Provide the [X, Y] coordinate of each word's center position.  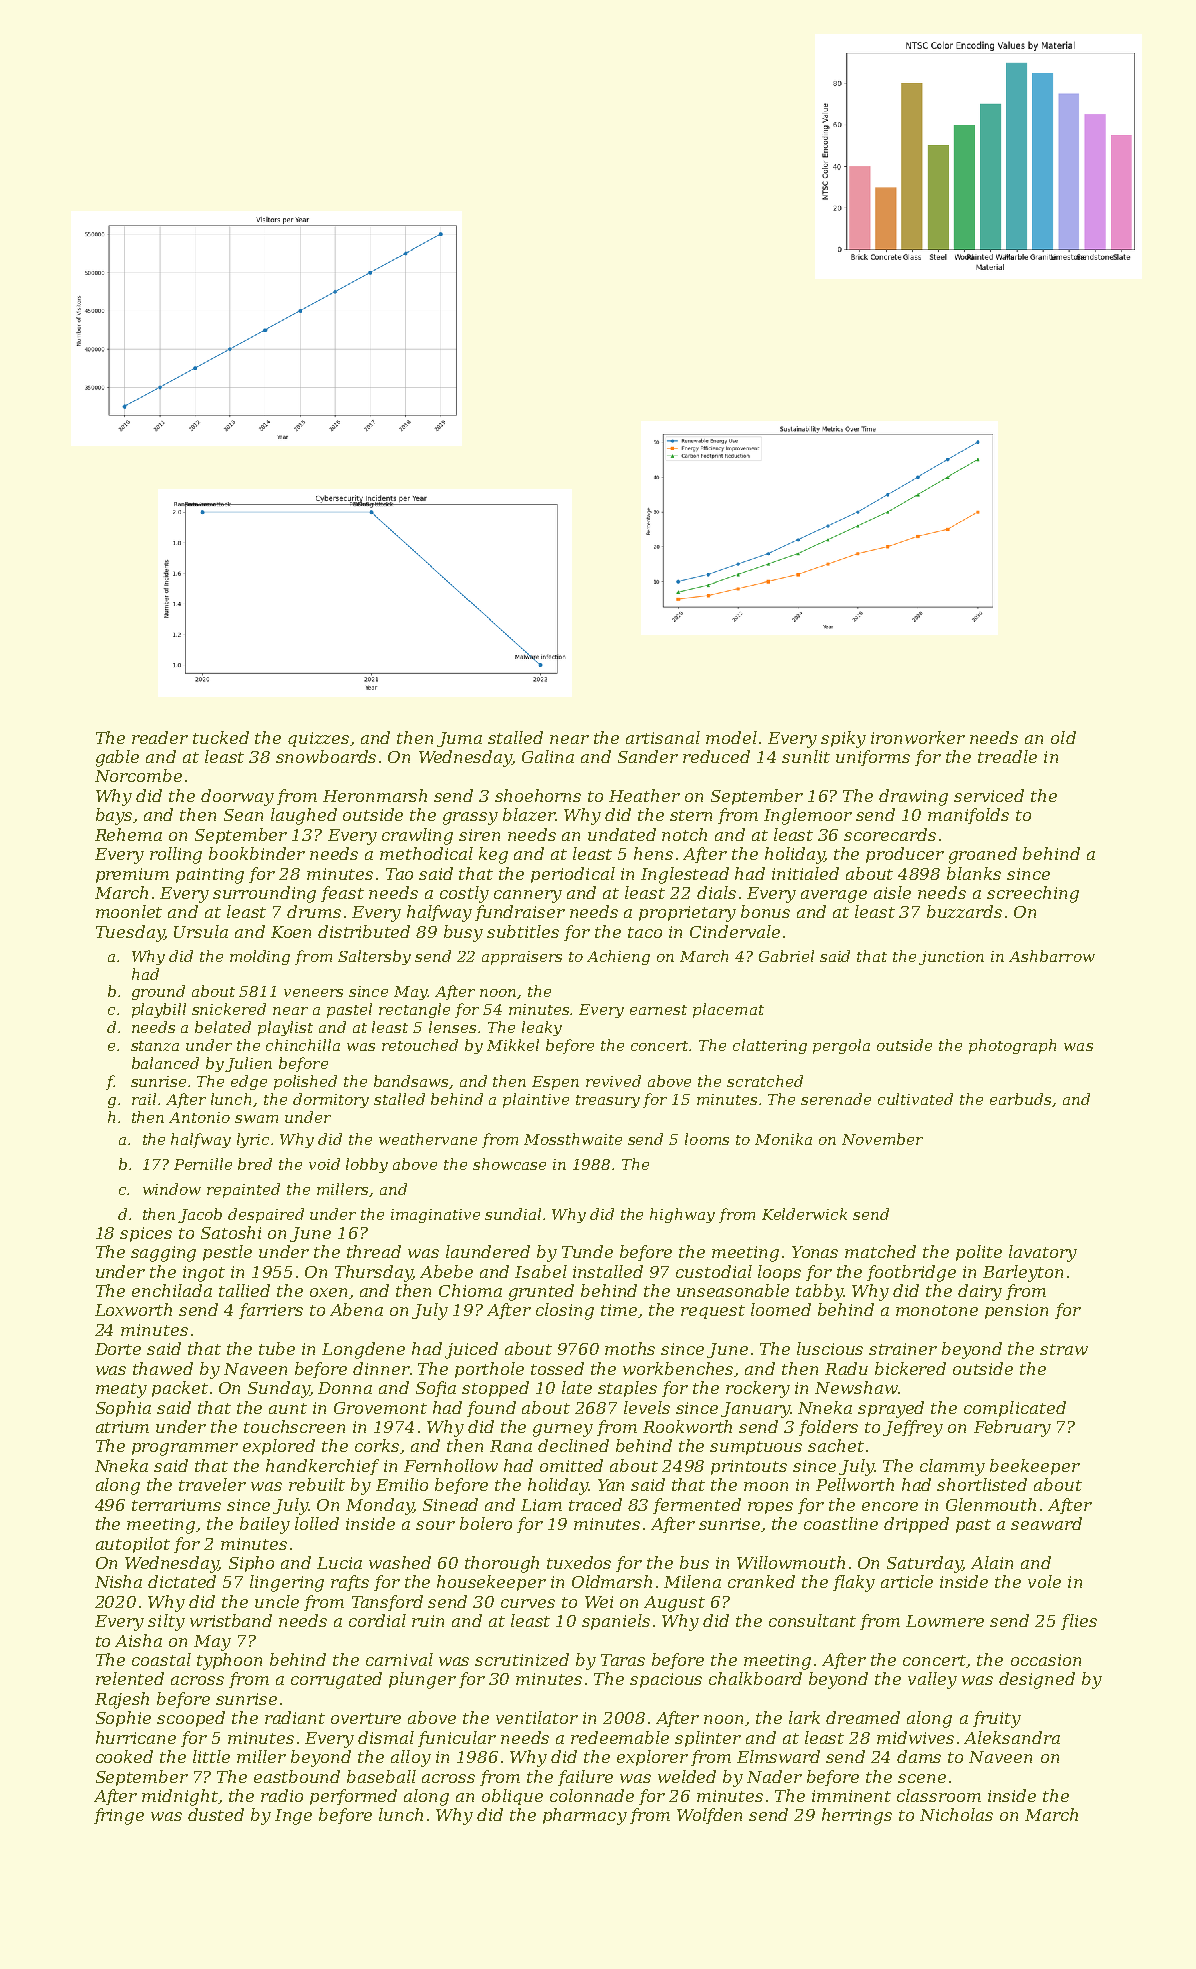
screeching [1033, 894]
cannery [528, 896]
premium [132, 875]
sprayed [891, 1409]
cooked [124, 1756]
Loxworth [133, 1309]
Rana [511, 1446]
